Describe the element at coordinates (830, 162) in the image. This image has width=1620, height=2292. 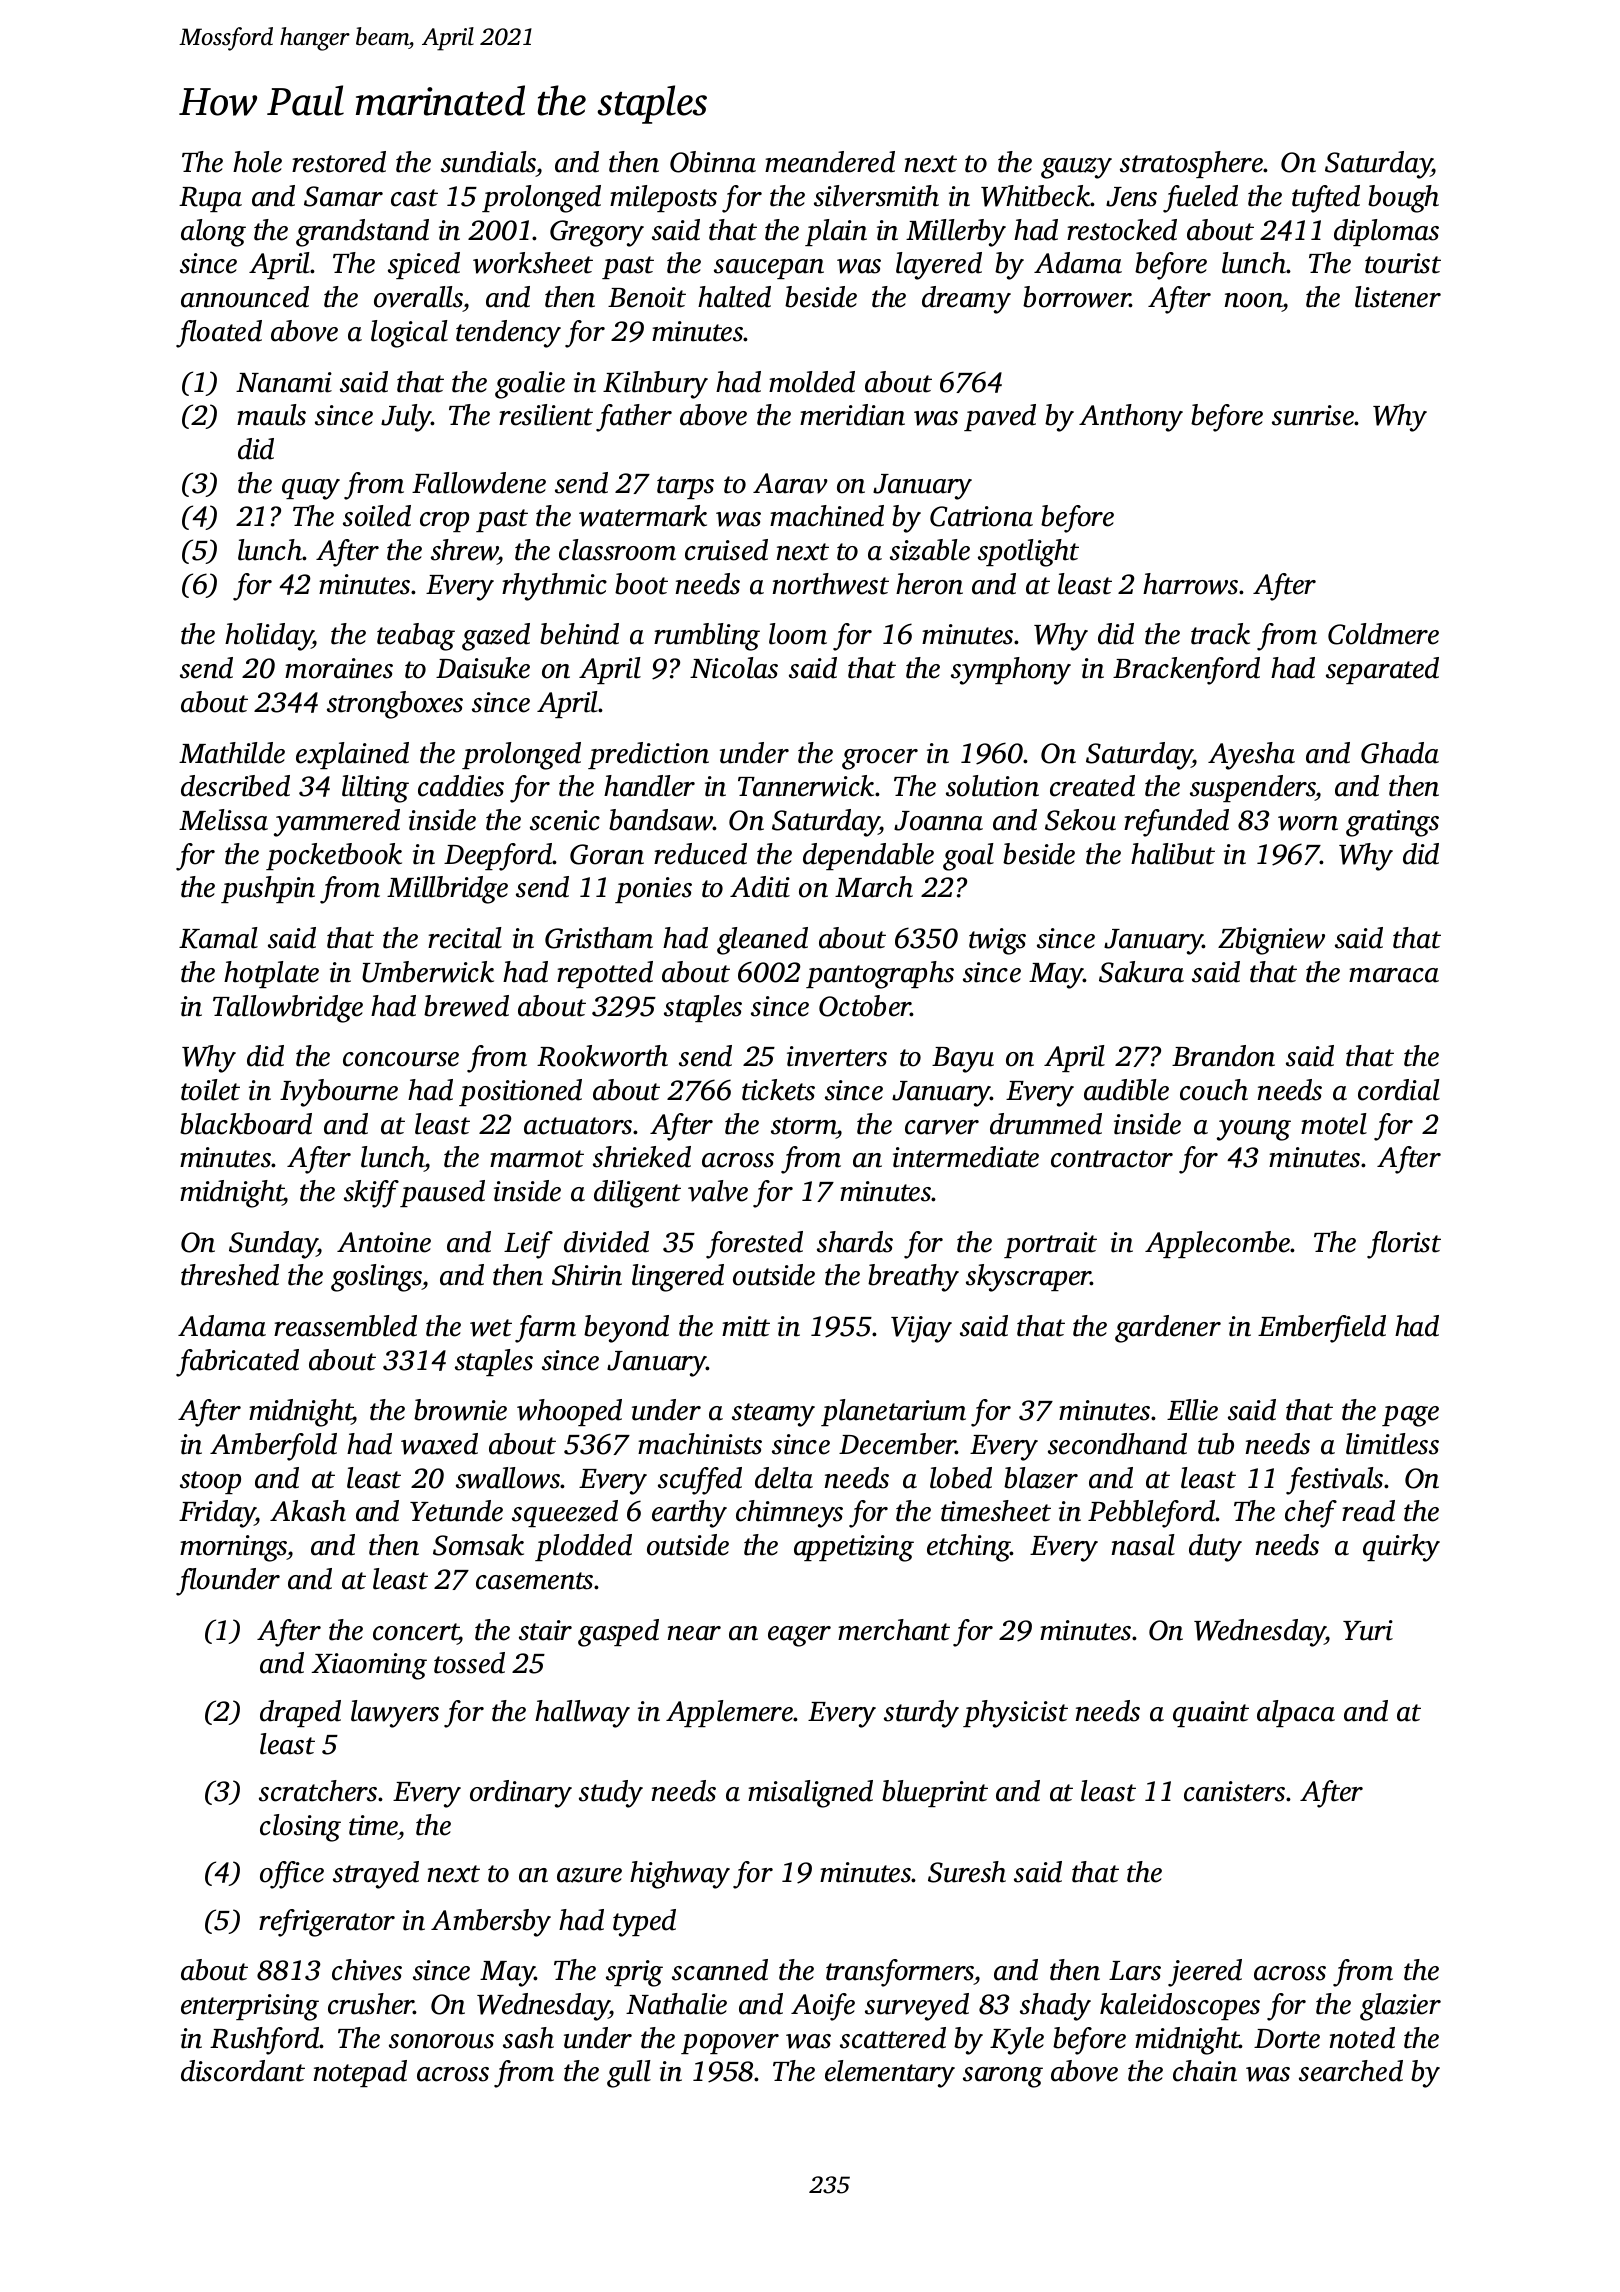
I see `meandered` at that location.
